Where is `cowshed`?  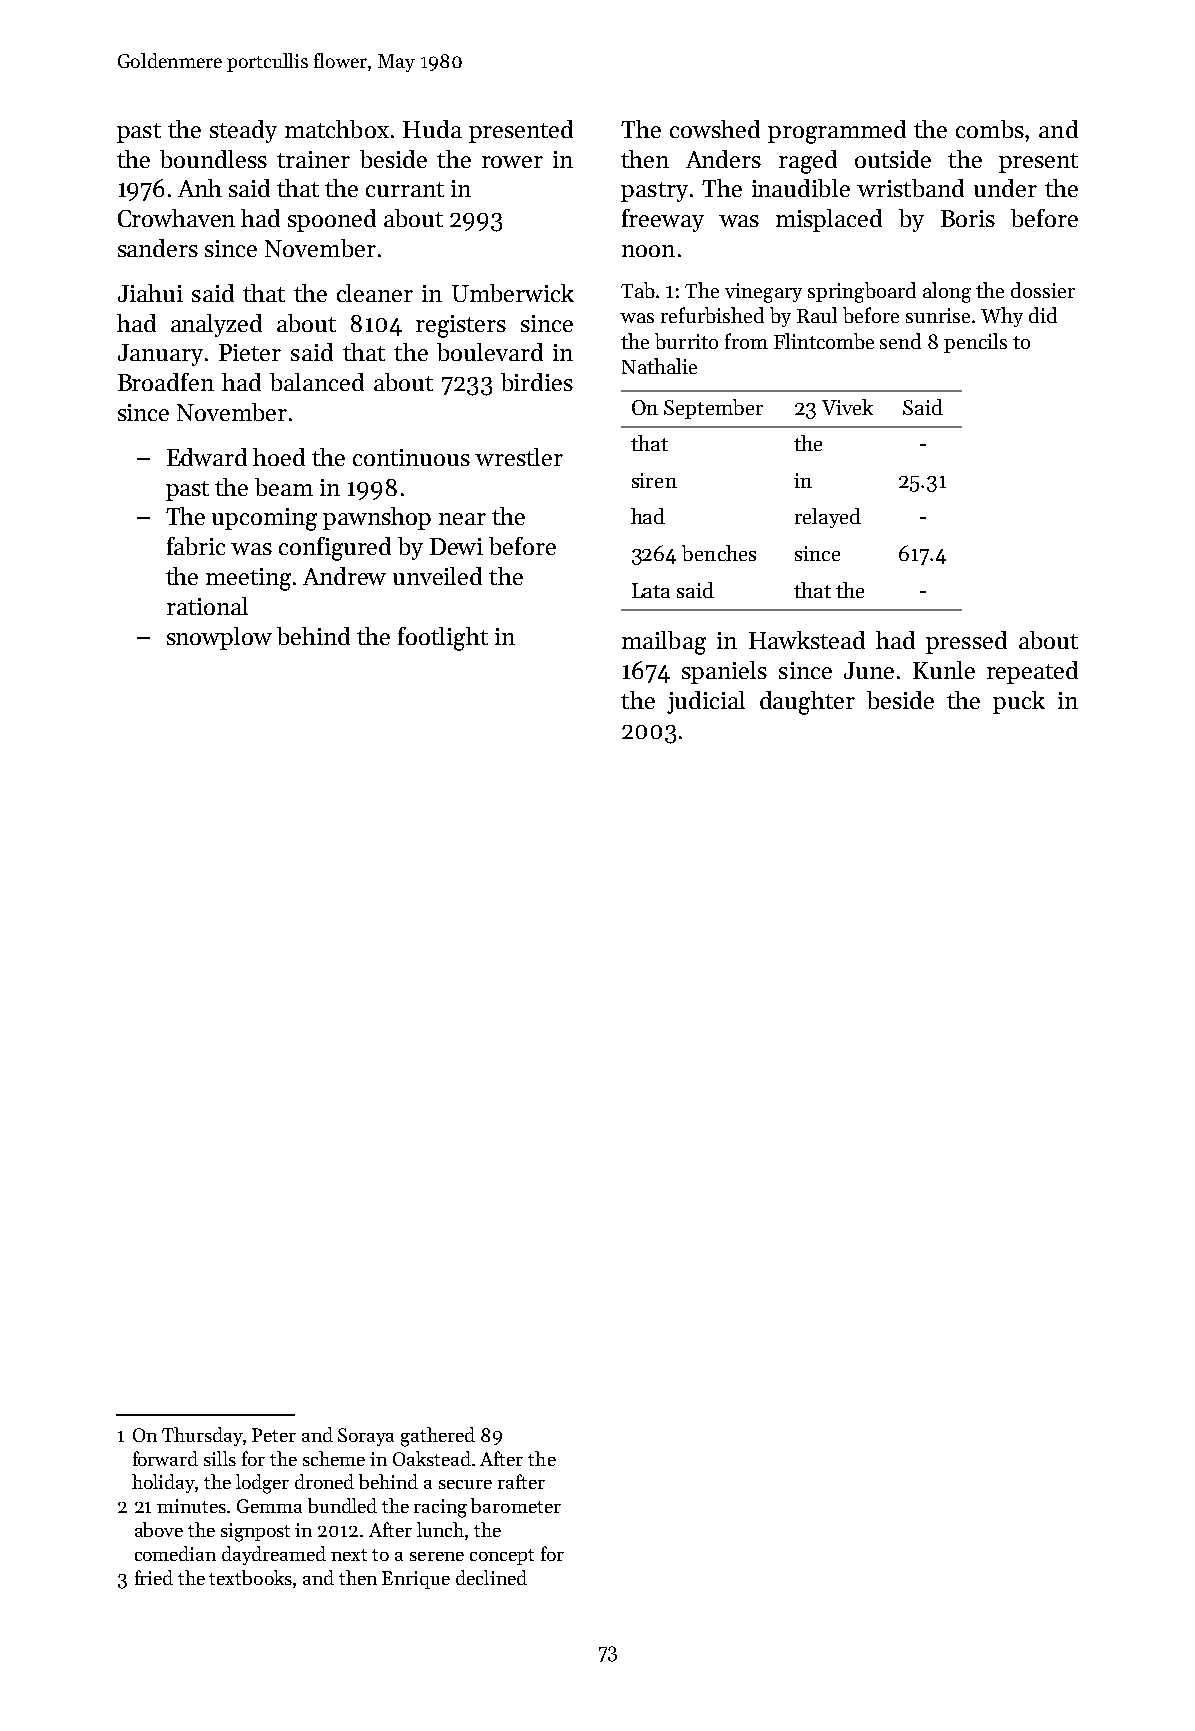
cowshed is located at coordinates (715, 129).
